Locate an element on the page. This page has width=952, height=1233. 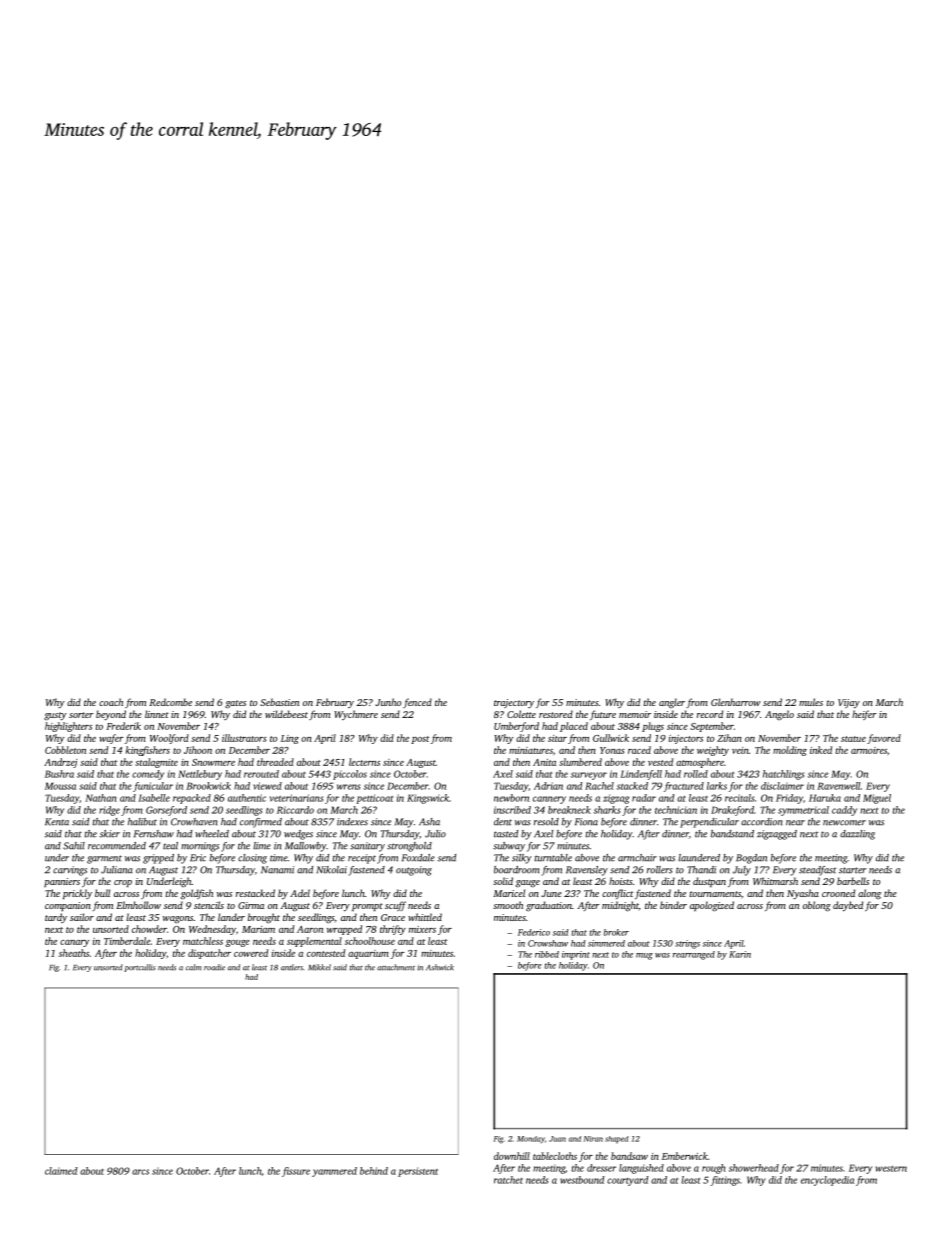
along is located at coordinates (869, 894).
